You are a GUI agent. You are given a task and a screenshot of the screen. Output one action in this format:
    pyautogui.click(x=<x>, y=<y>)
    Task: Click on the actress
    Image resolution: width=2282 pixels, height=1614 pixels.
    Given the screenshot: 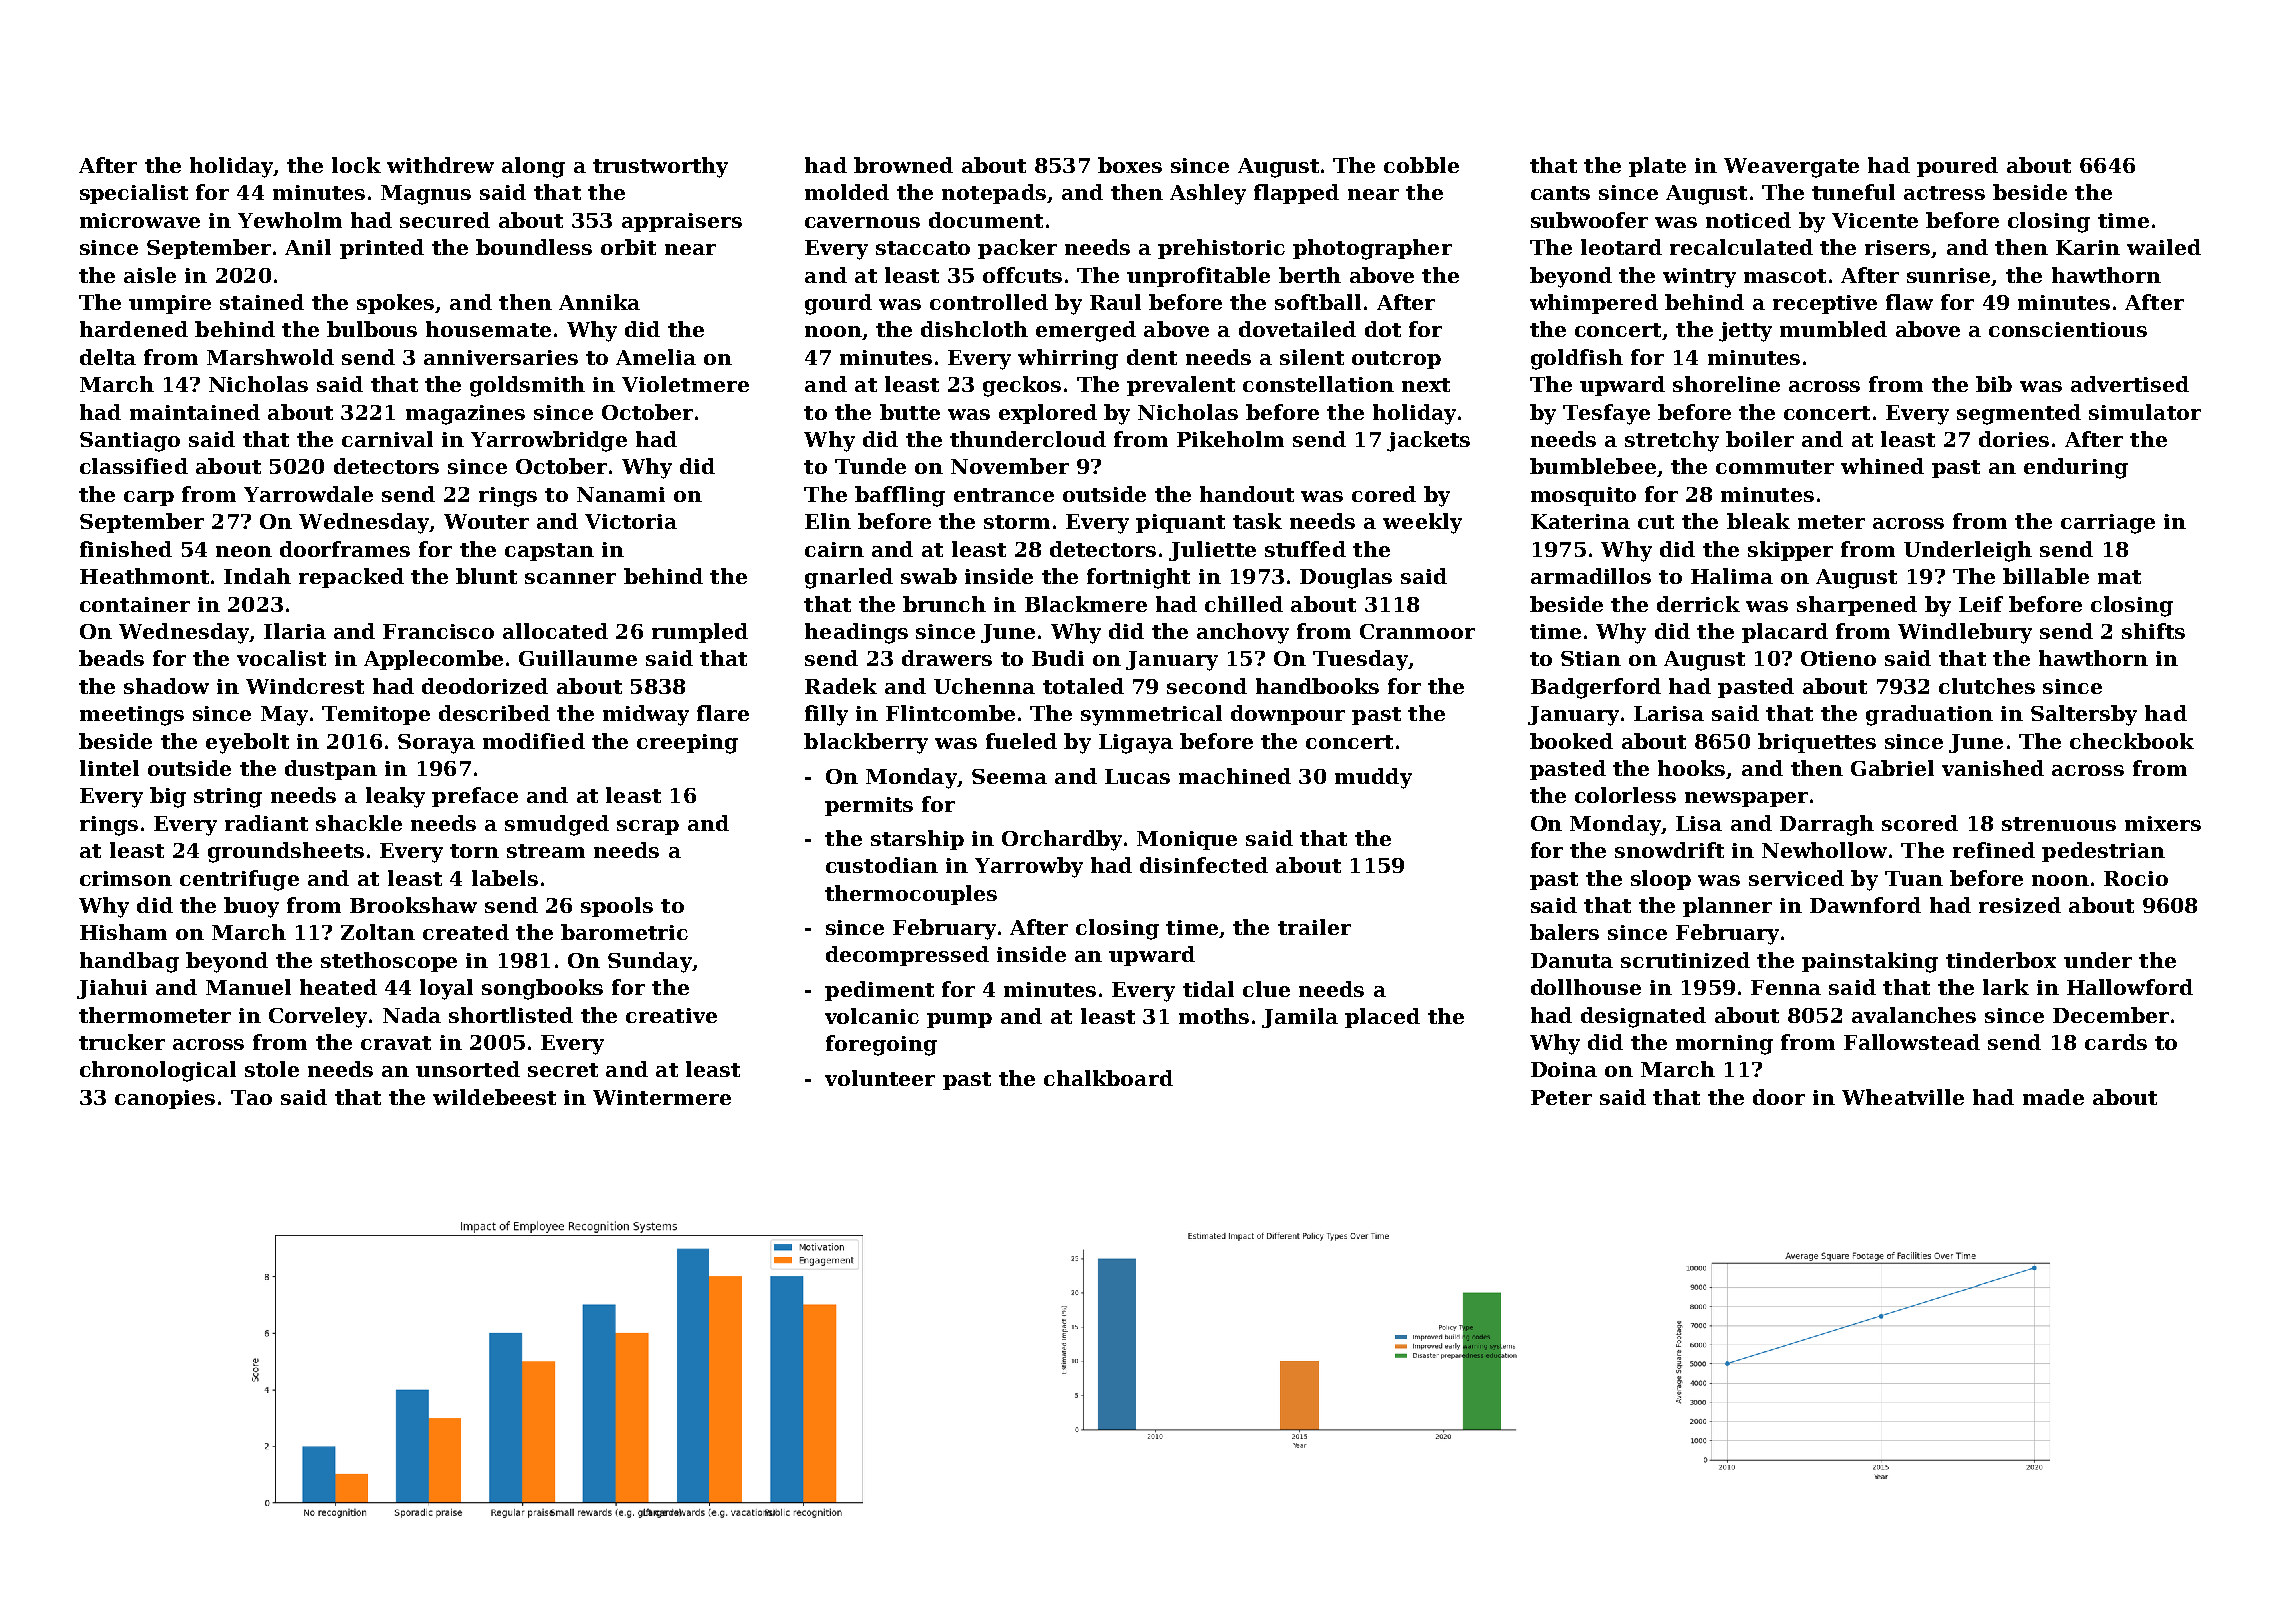 What is the action you would take?
    pyautogui.click(x=1944, y=193)
